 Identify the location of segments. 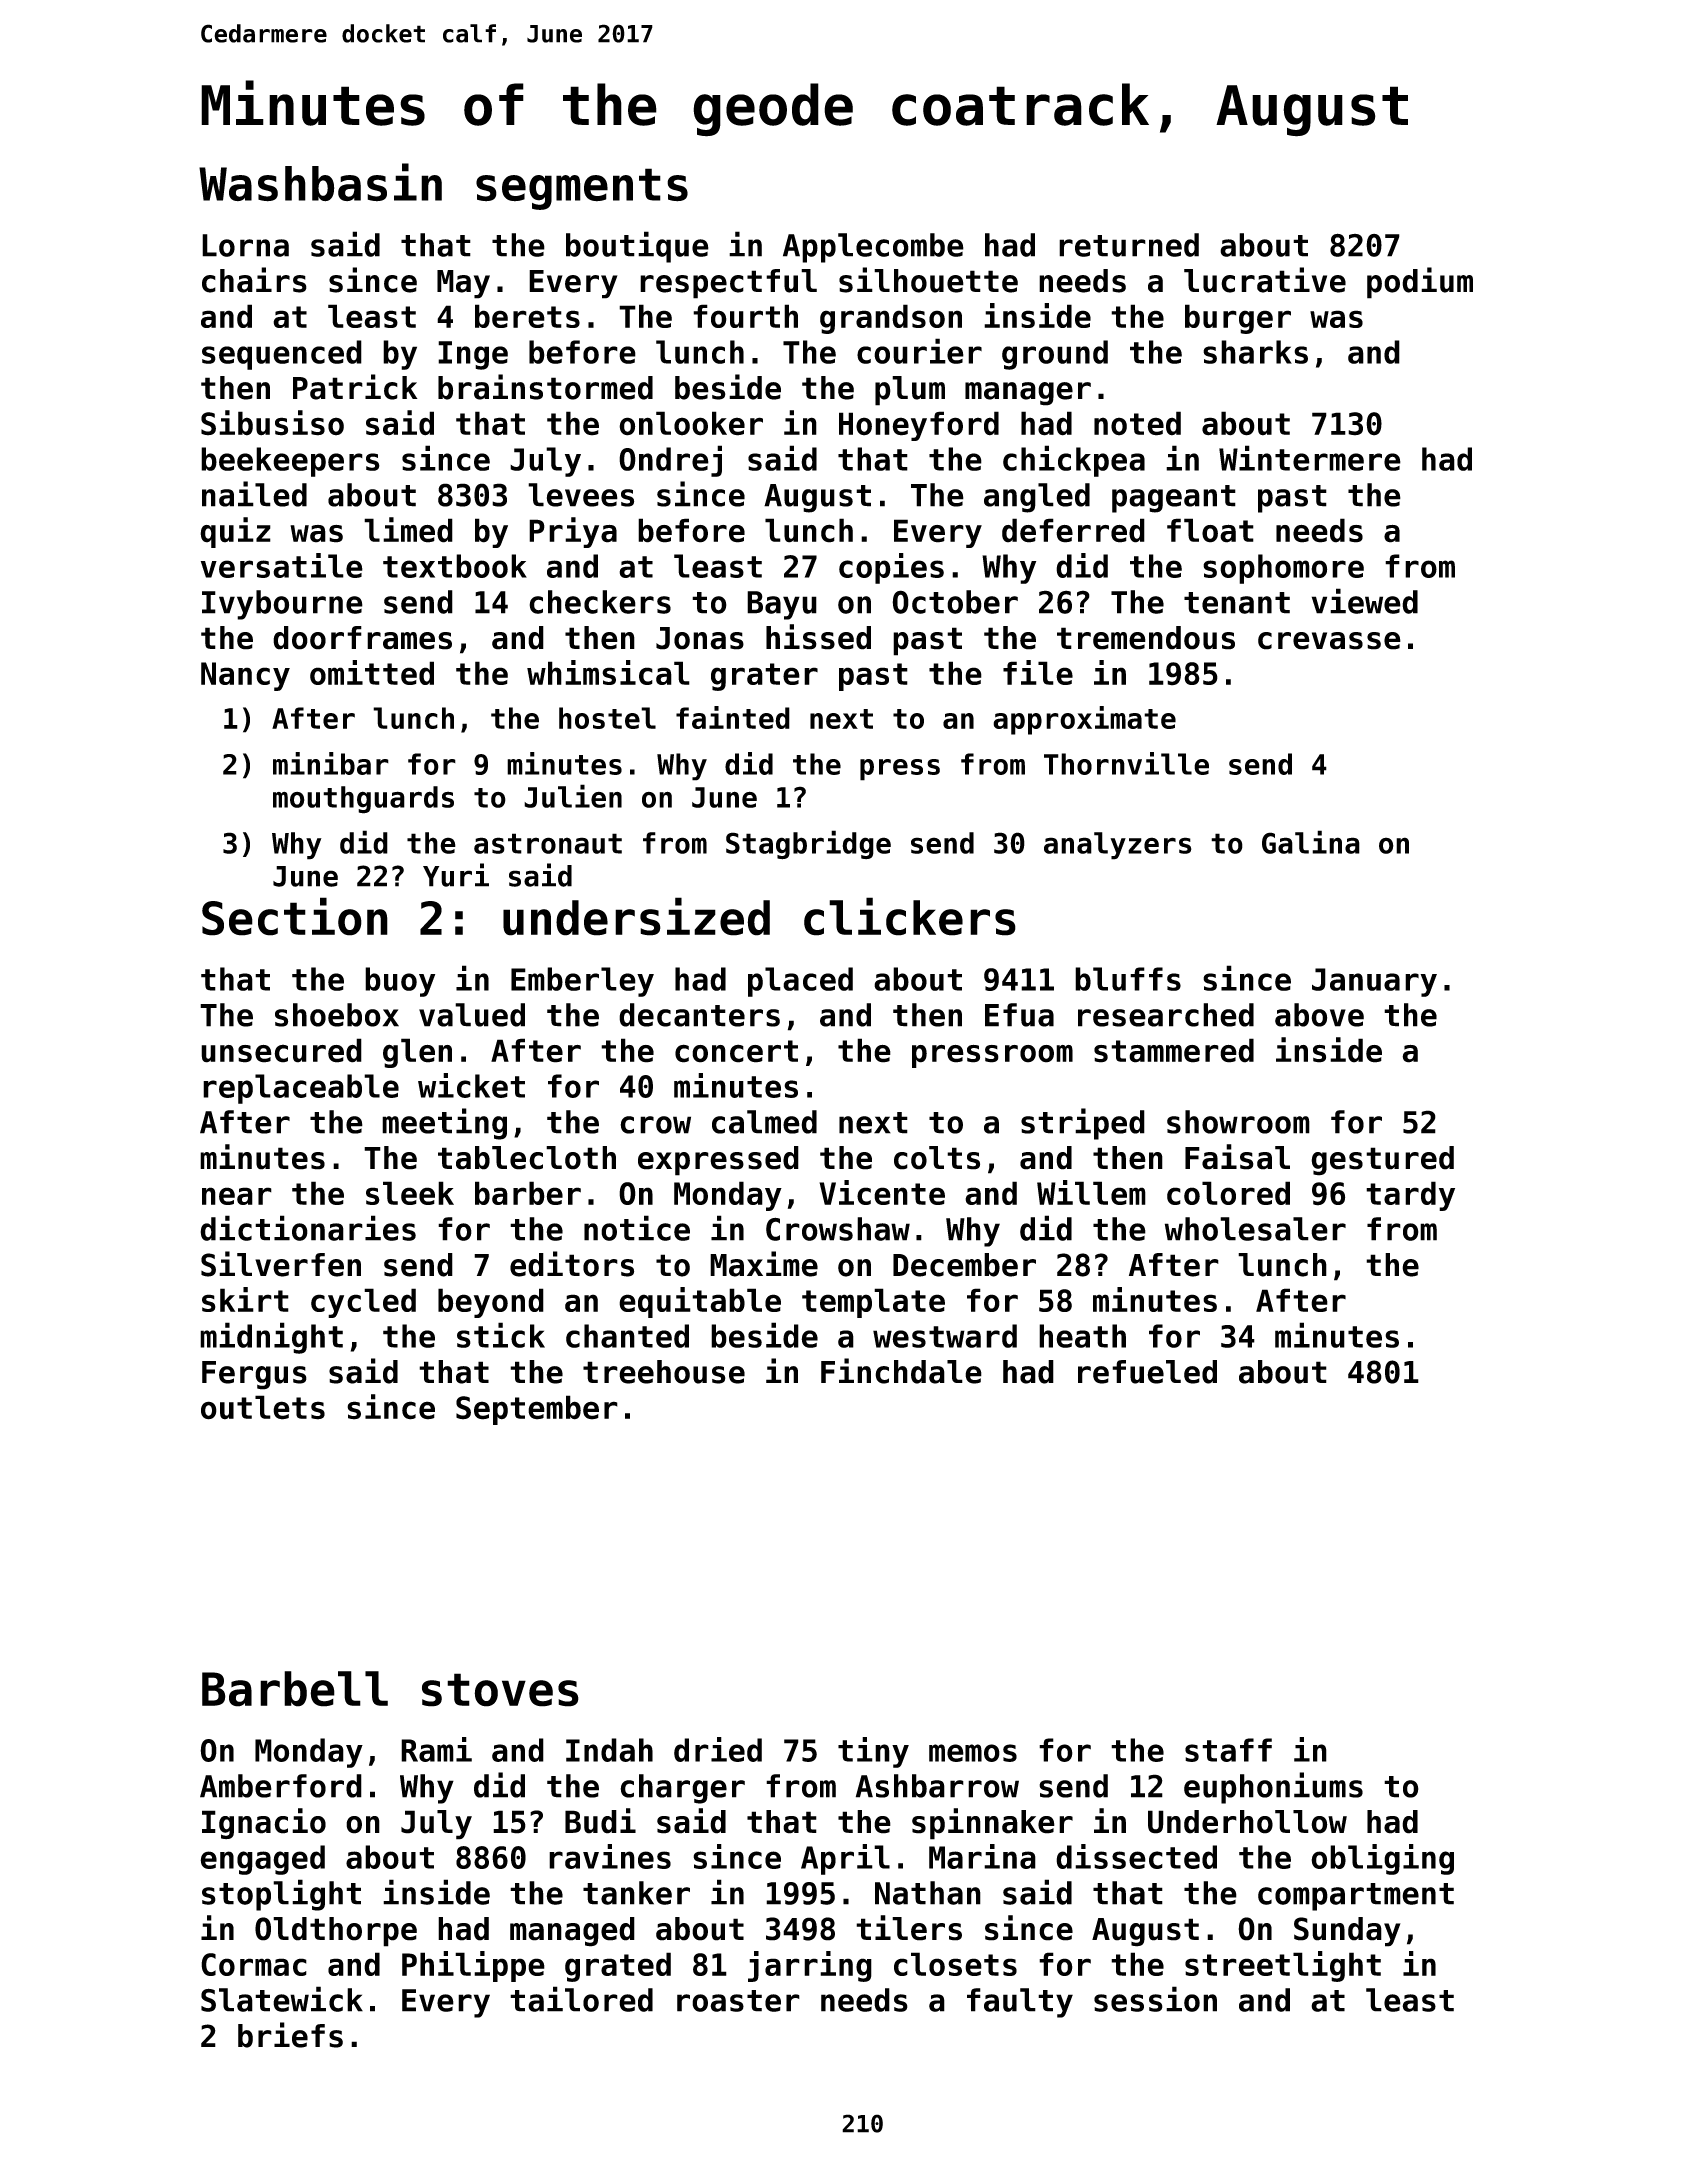
(582, 189).
